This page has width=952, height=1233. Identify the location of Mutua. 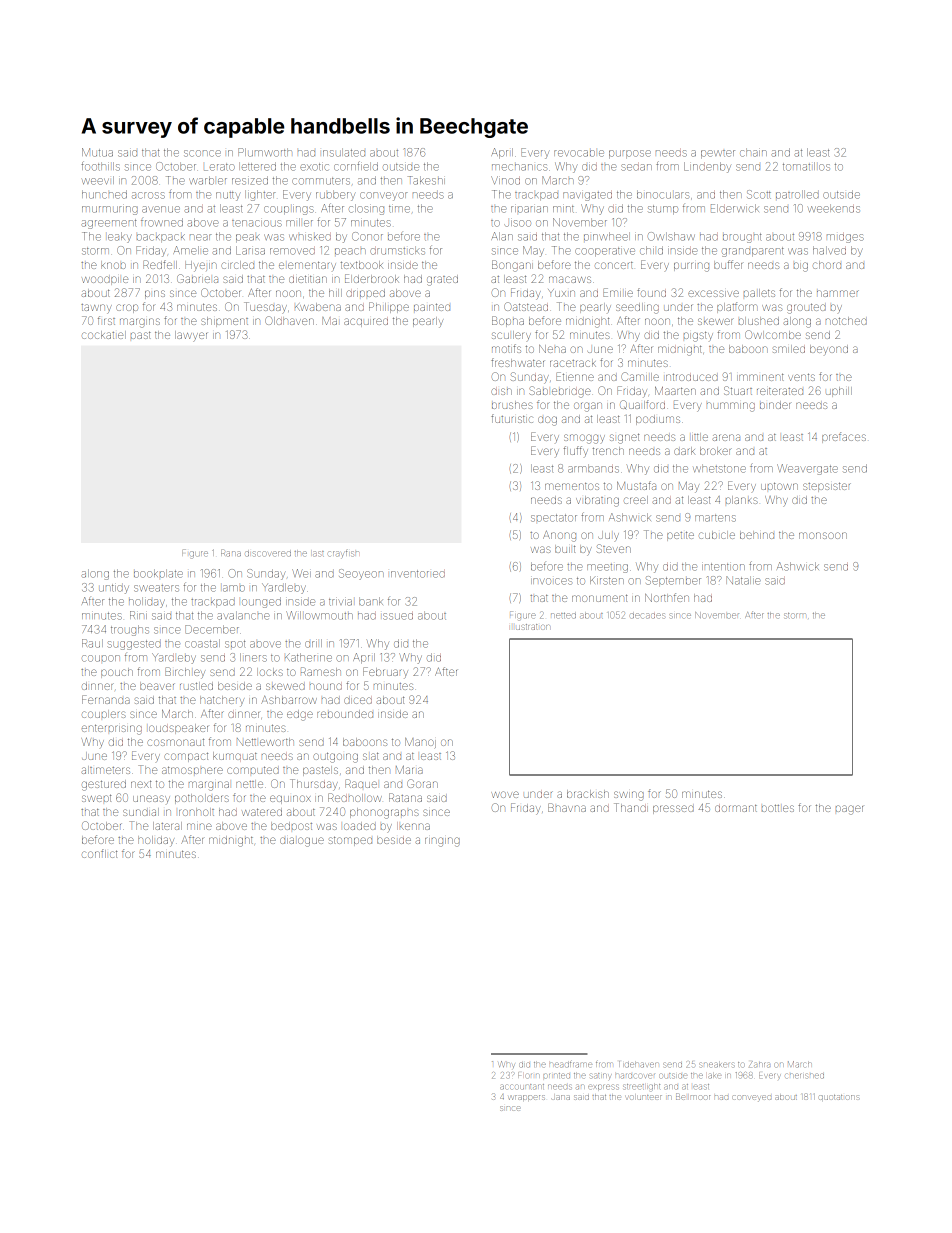
(97, 152).
